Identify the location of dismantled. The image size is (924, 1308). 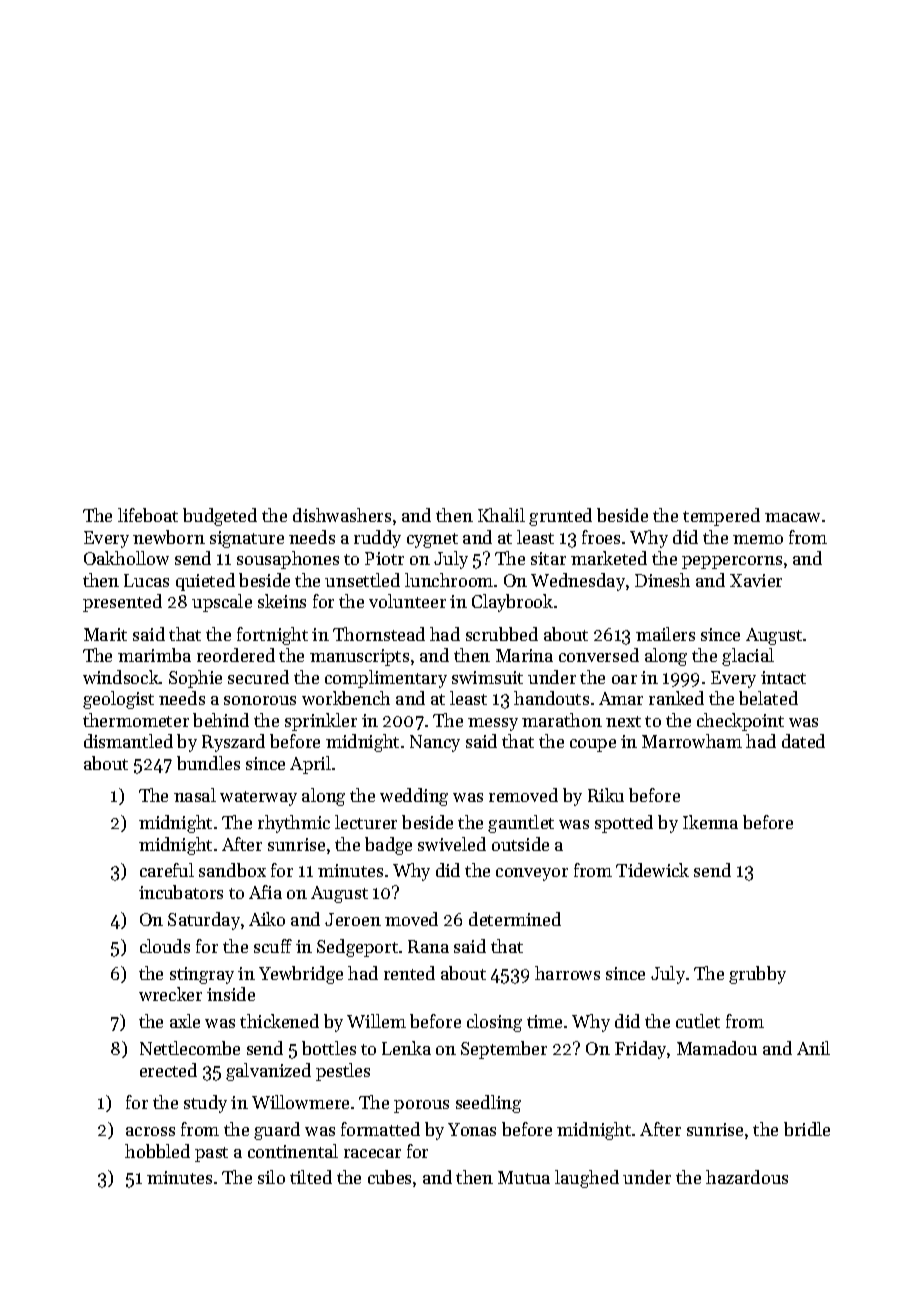
(128, 741).
